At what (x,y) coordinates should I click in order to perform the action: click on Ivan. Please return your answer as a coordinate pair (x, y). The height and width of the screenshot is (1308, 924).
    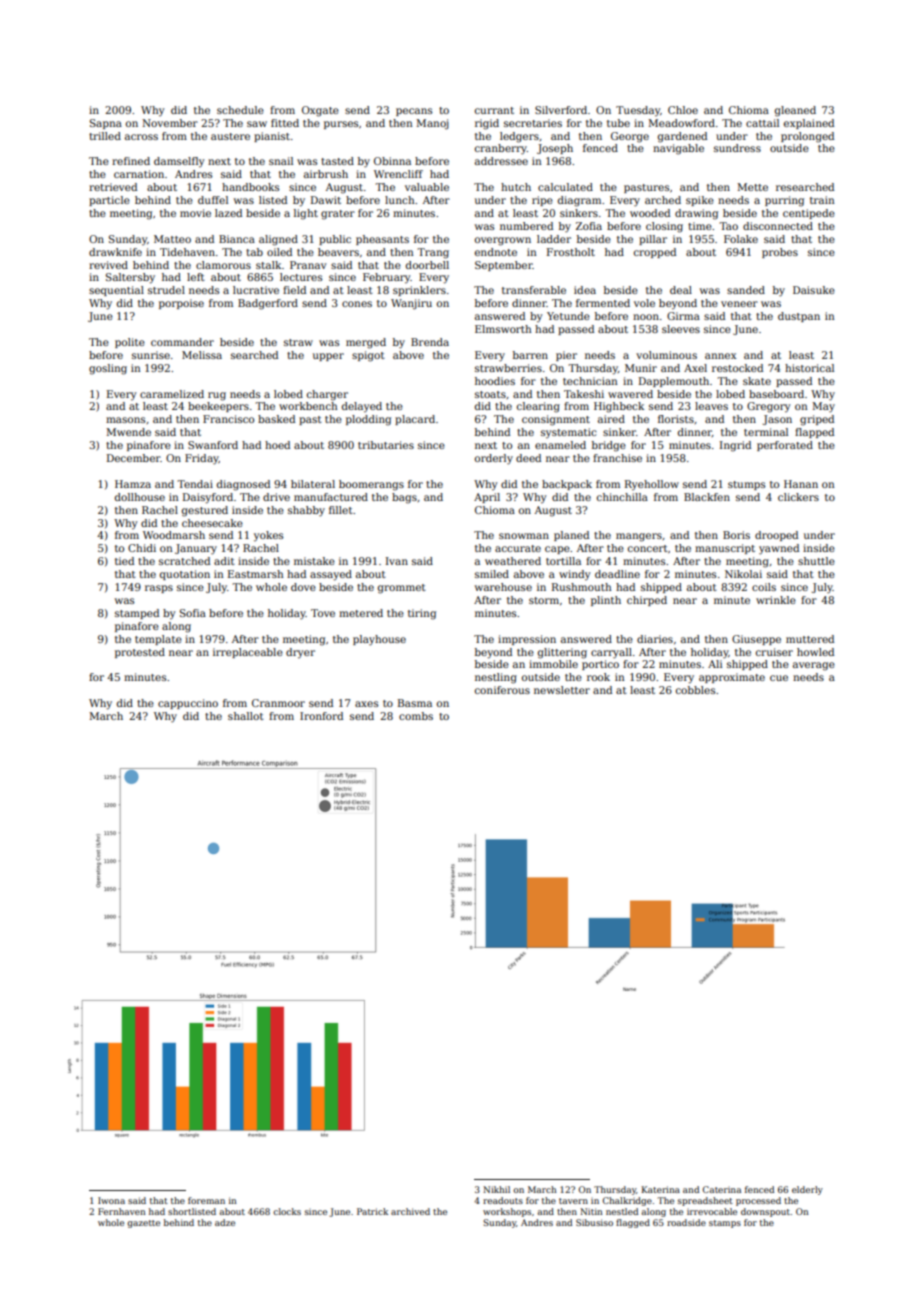
    Looking at the image, I should click on (397, 561).
